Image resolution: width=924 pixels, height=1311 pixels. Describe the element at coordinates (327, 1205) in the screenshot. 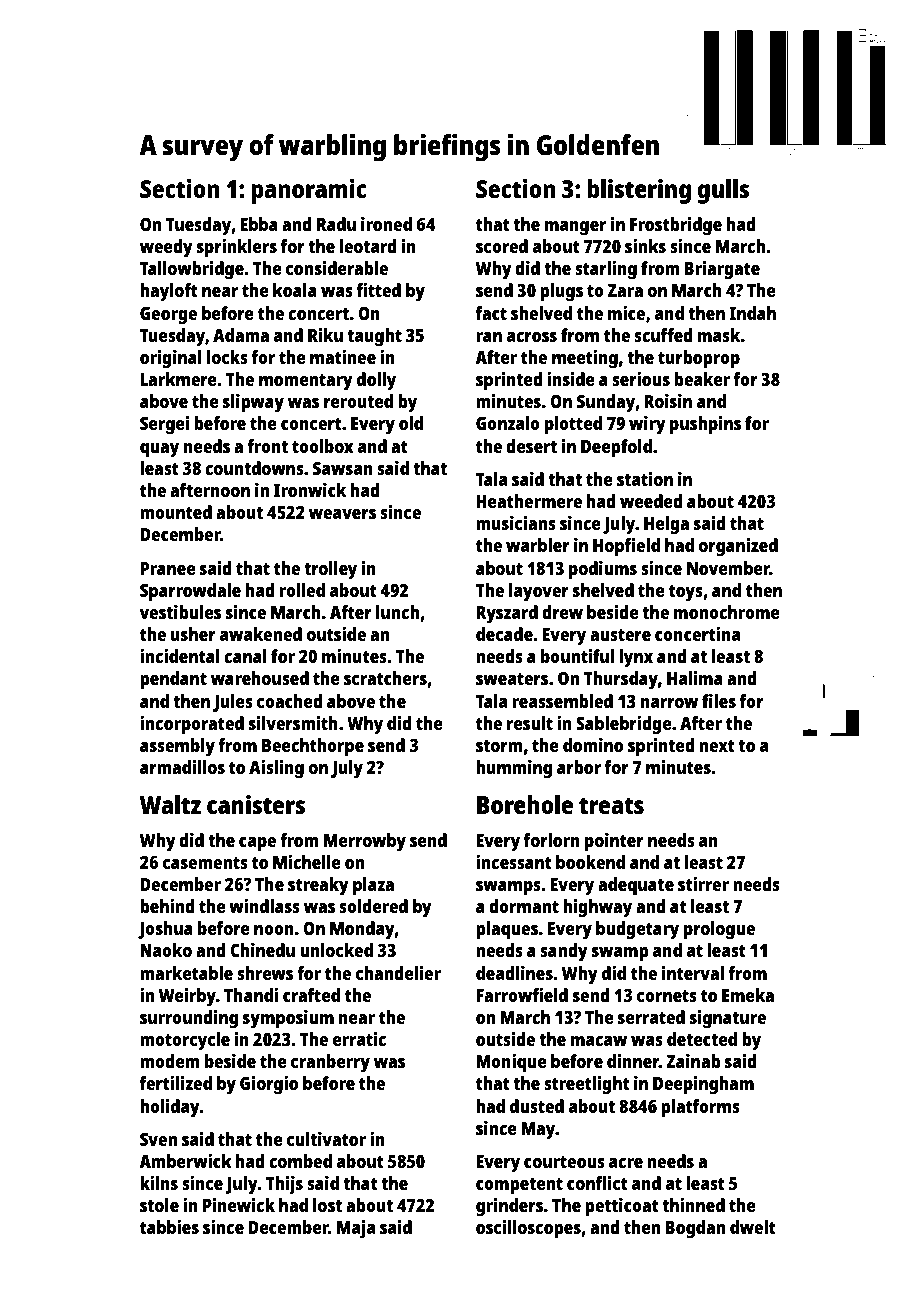

I see `lost` at that location.
